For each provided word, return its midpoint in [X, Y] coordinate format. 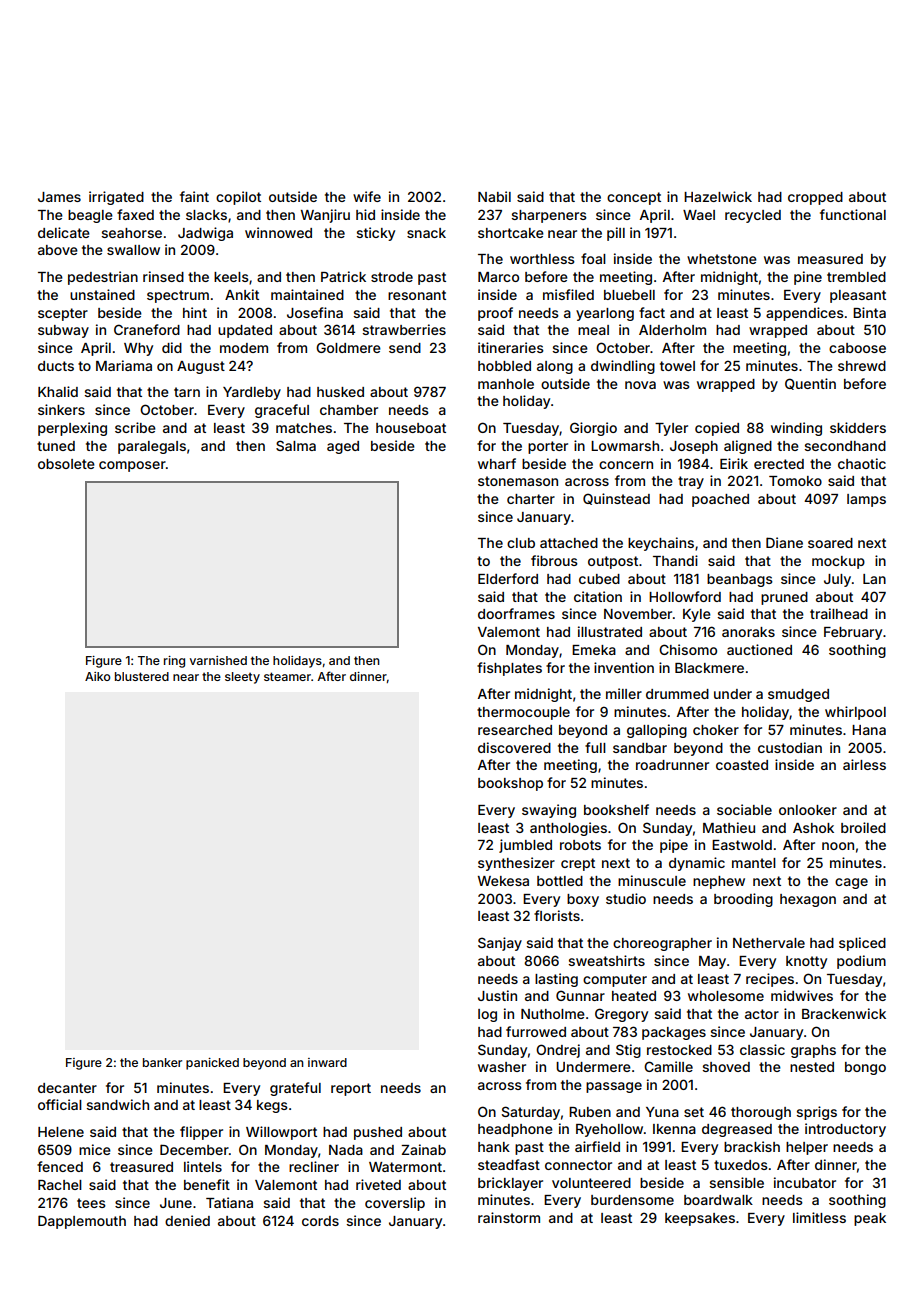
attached [569, 543]
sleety [242, 678]
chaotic [862, 463]
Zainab [423, 1149]
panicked [212, 1064]
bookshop [510, 784]
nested [812, 1067]
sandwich [117, 1104]
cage [851, 883]
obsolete [66, 464]
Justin [497, 995]
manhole [506, 384]
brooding [743, 900]
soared [830, 543]
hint [195, 312]
